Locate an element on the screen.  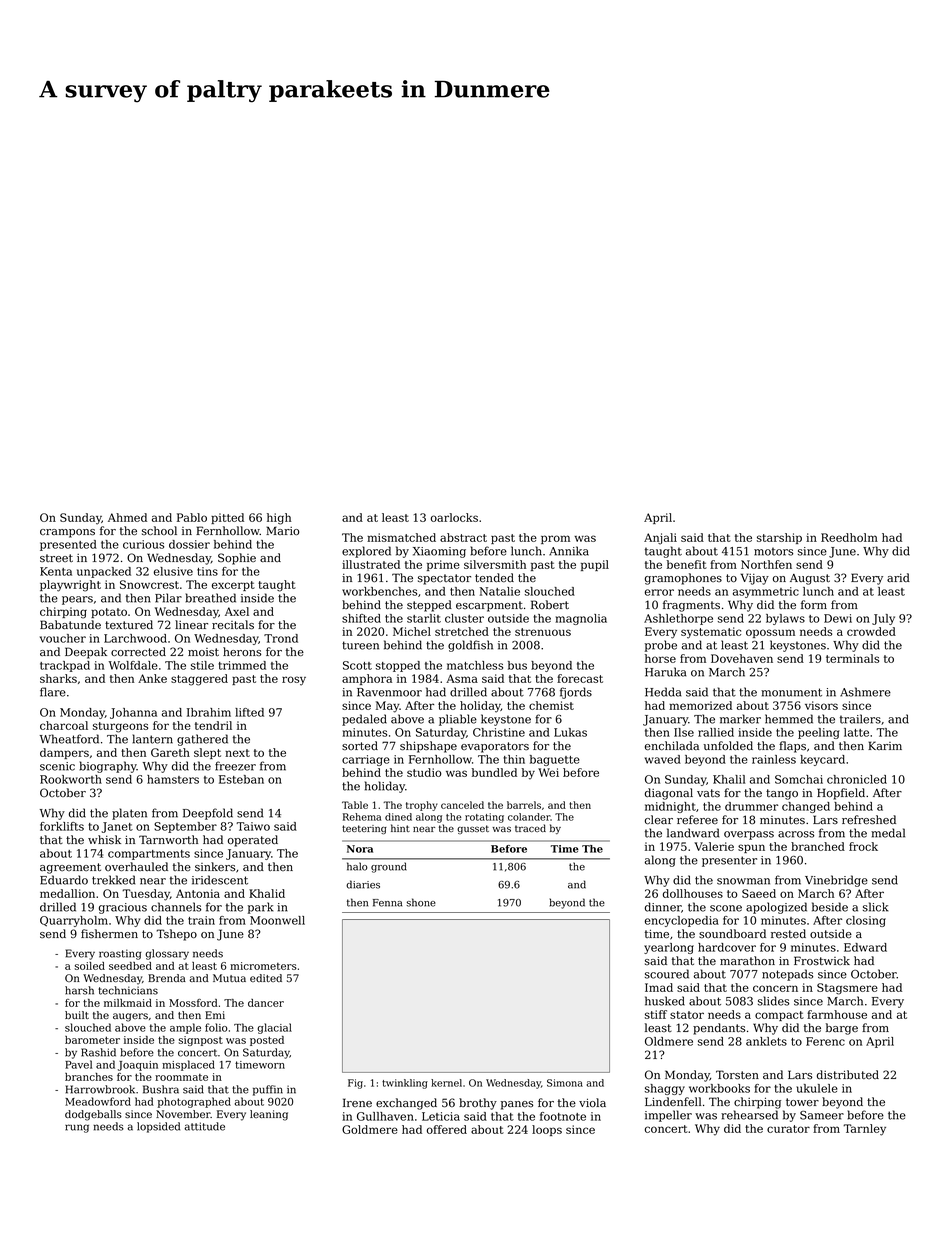
asymmetric is located at coordinates (766, 592).
